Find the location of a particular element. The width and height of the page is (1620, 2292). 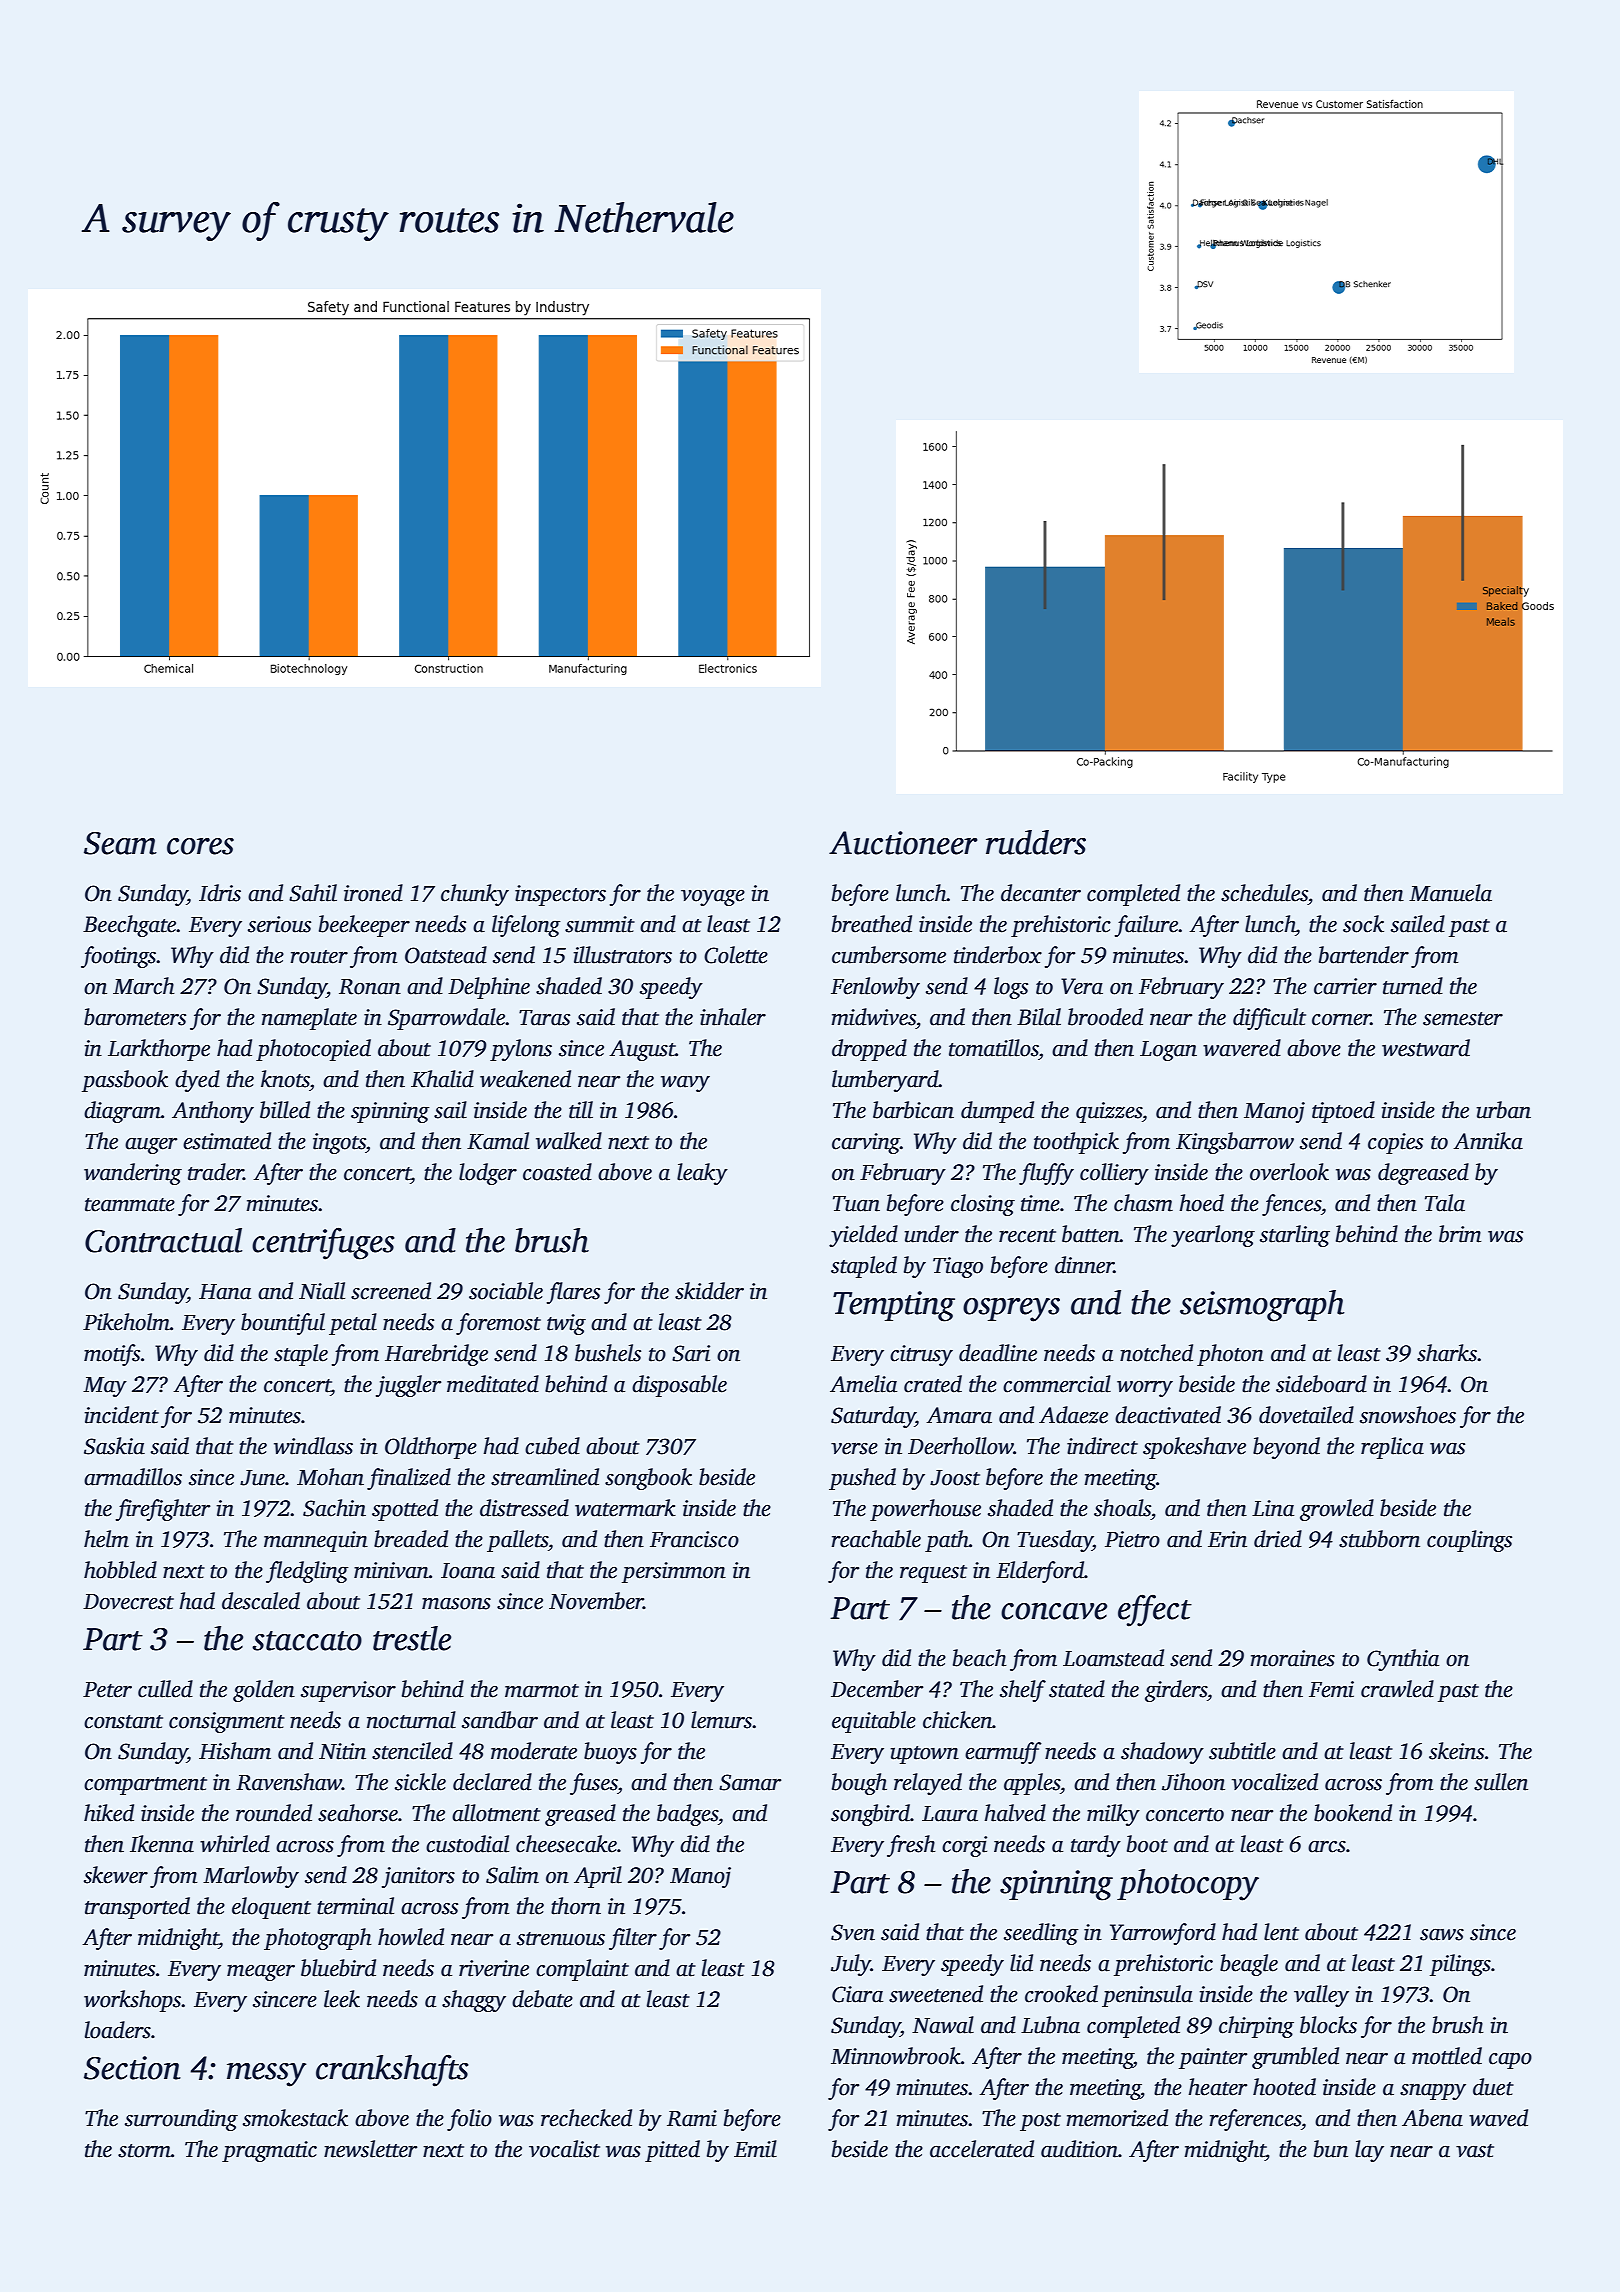

seahorse is located at coordinates (358, 1813).
